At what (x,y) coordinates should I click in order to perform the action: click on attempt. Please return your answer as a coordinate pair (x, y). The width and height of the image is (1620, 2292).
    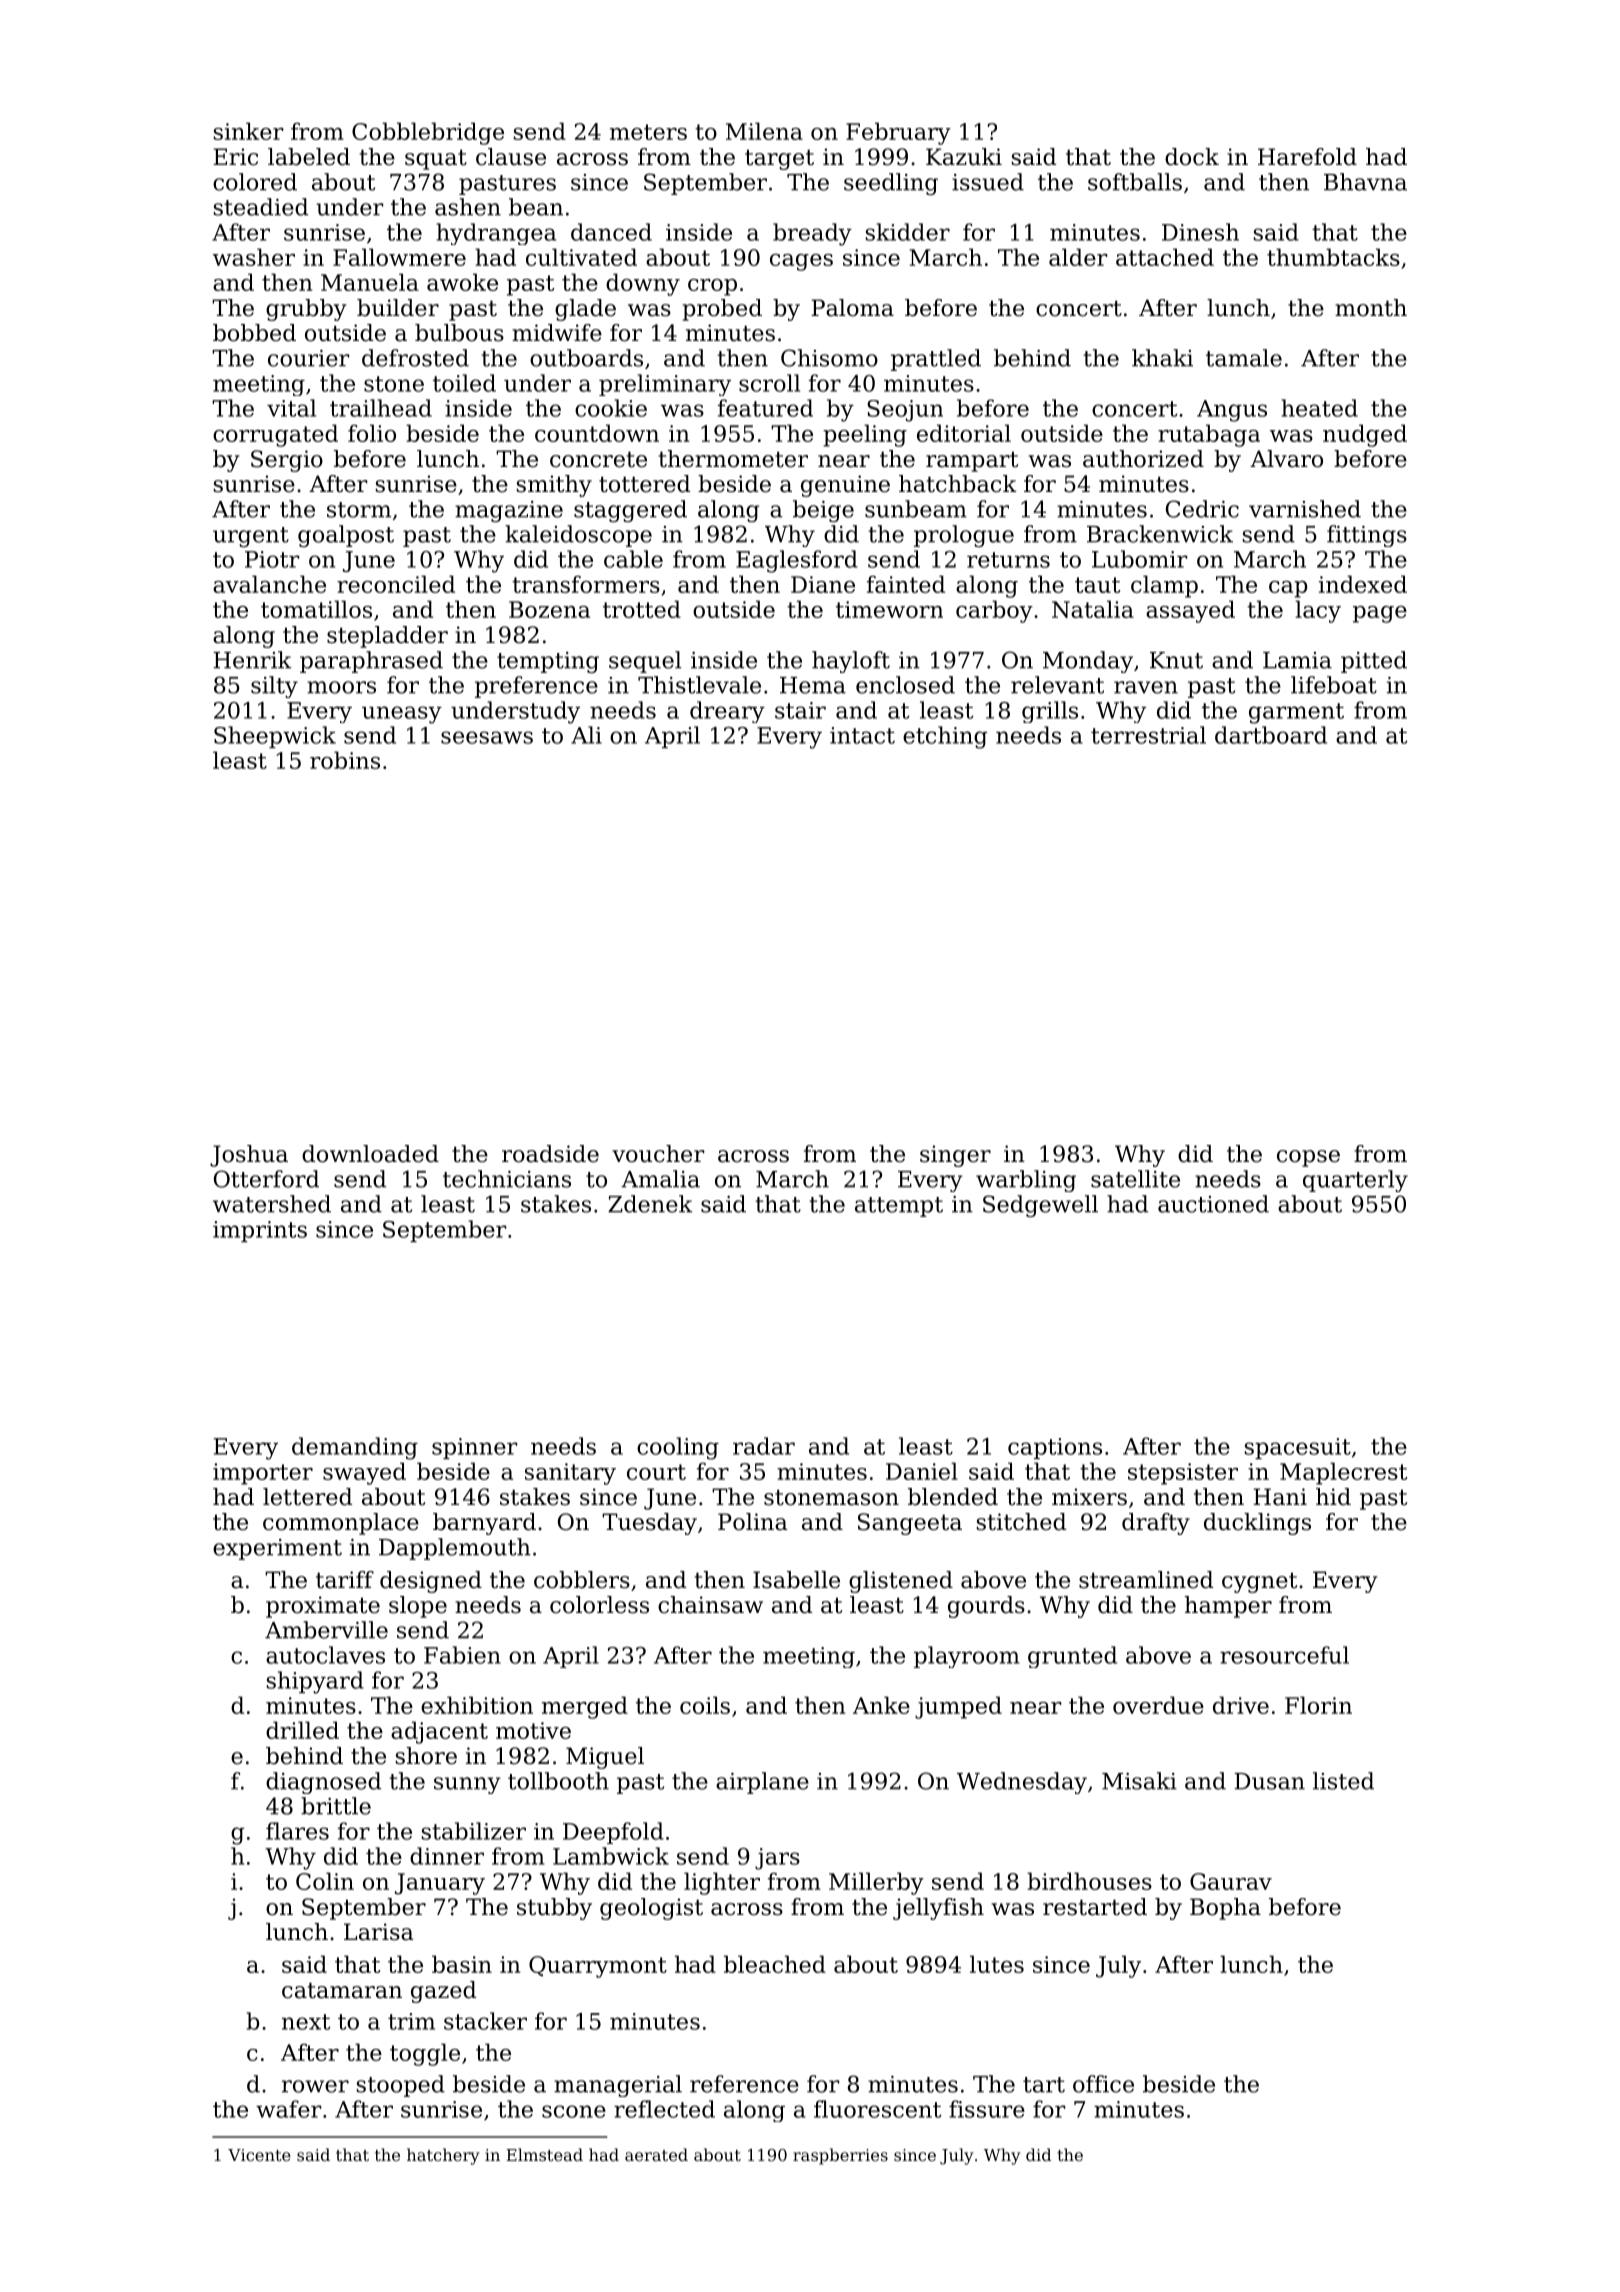
    Looking at the image, I should click on (899, 1207).
